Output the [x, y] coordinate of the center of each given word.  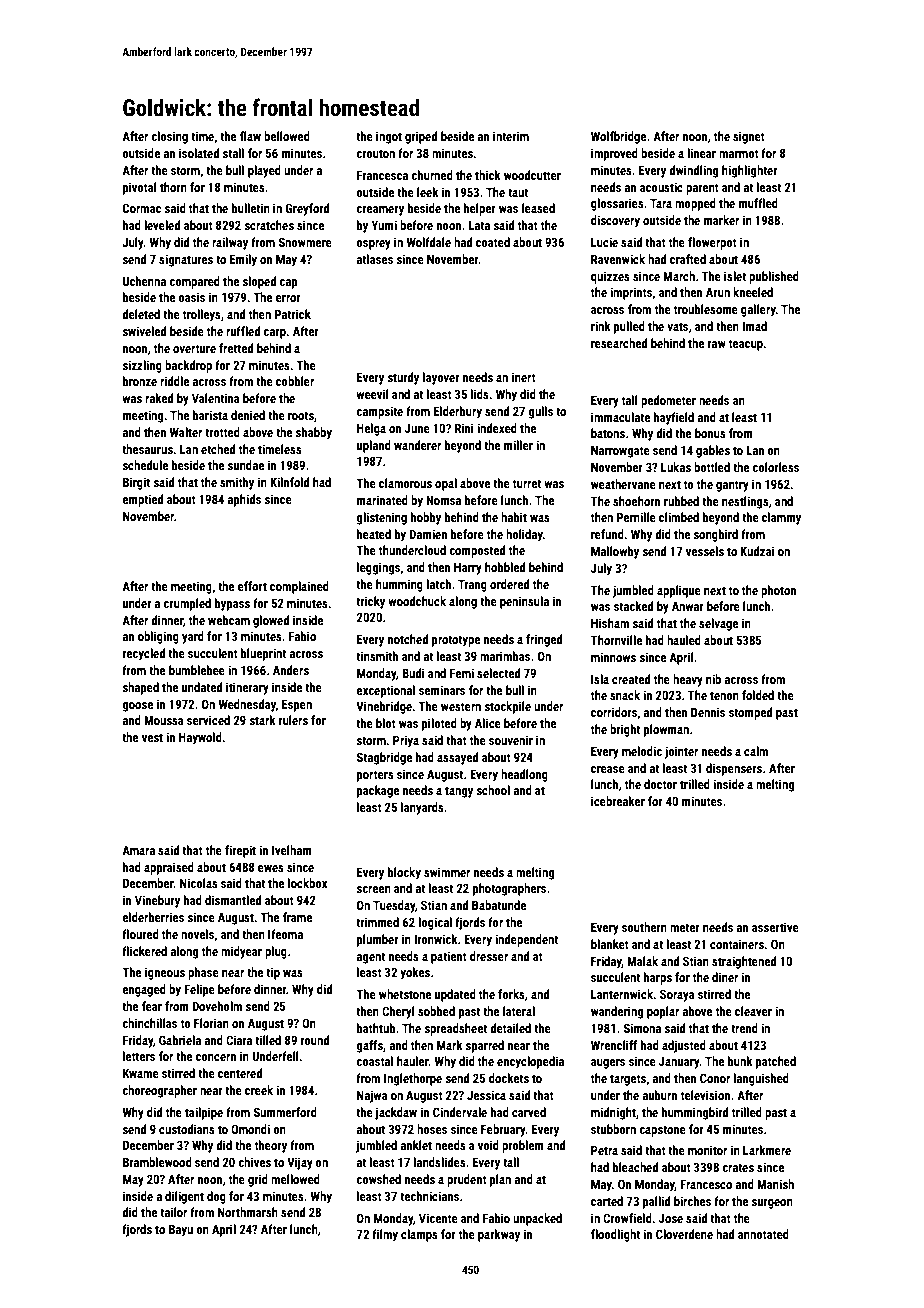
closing [169, 137]
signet [749, 137]
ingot [389, 137]
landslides [440, 1162]
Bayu [181, 1230]
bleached [635, 1167]
